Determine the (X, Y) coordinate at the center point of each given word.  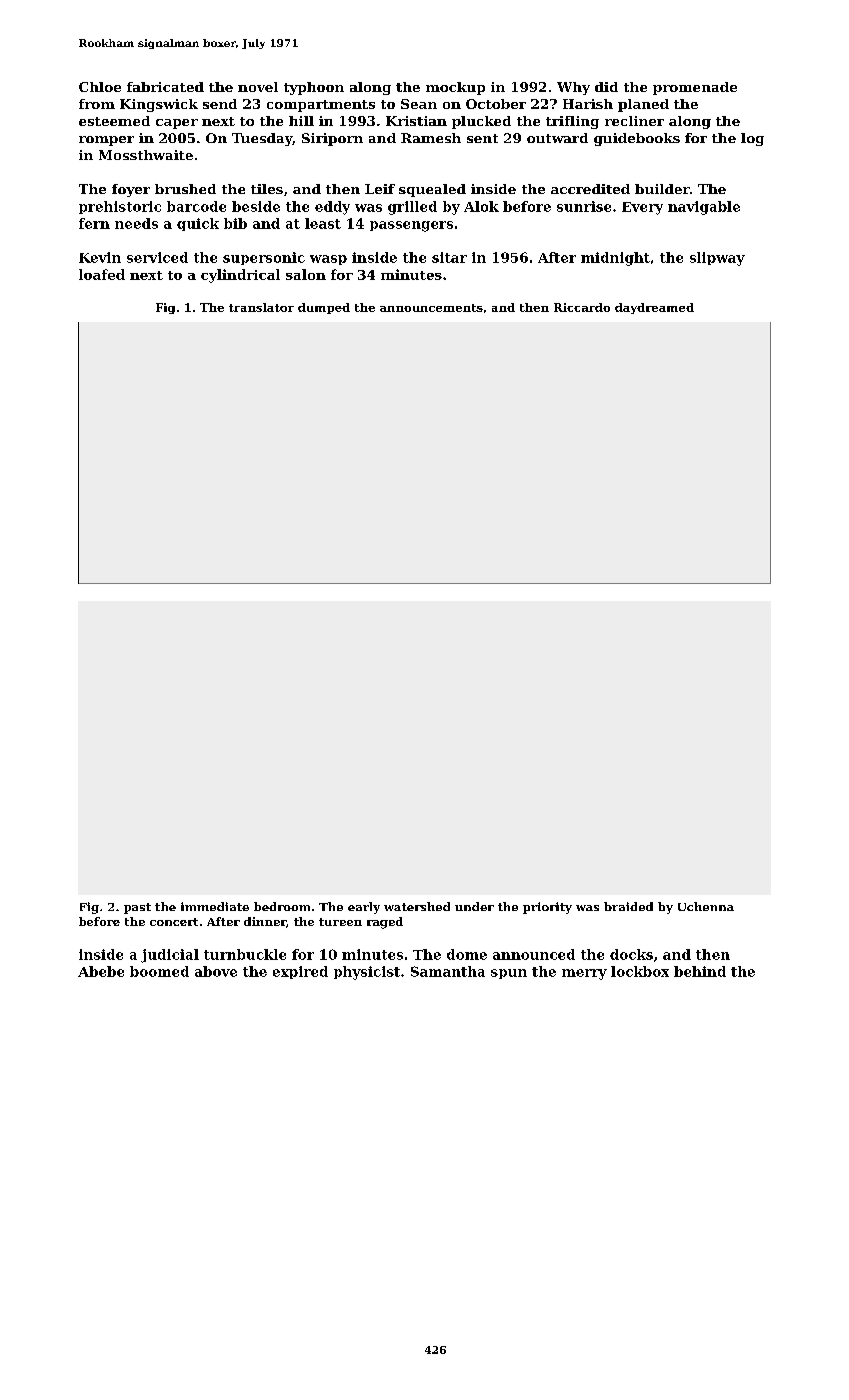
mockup (455, 88)
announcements (431, 308)
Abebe (101, 971)
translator (261, 307)
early (364, 908)
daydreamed (654, 308)
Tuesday (262, 139)
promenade (695, 88)
